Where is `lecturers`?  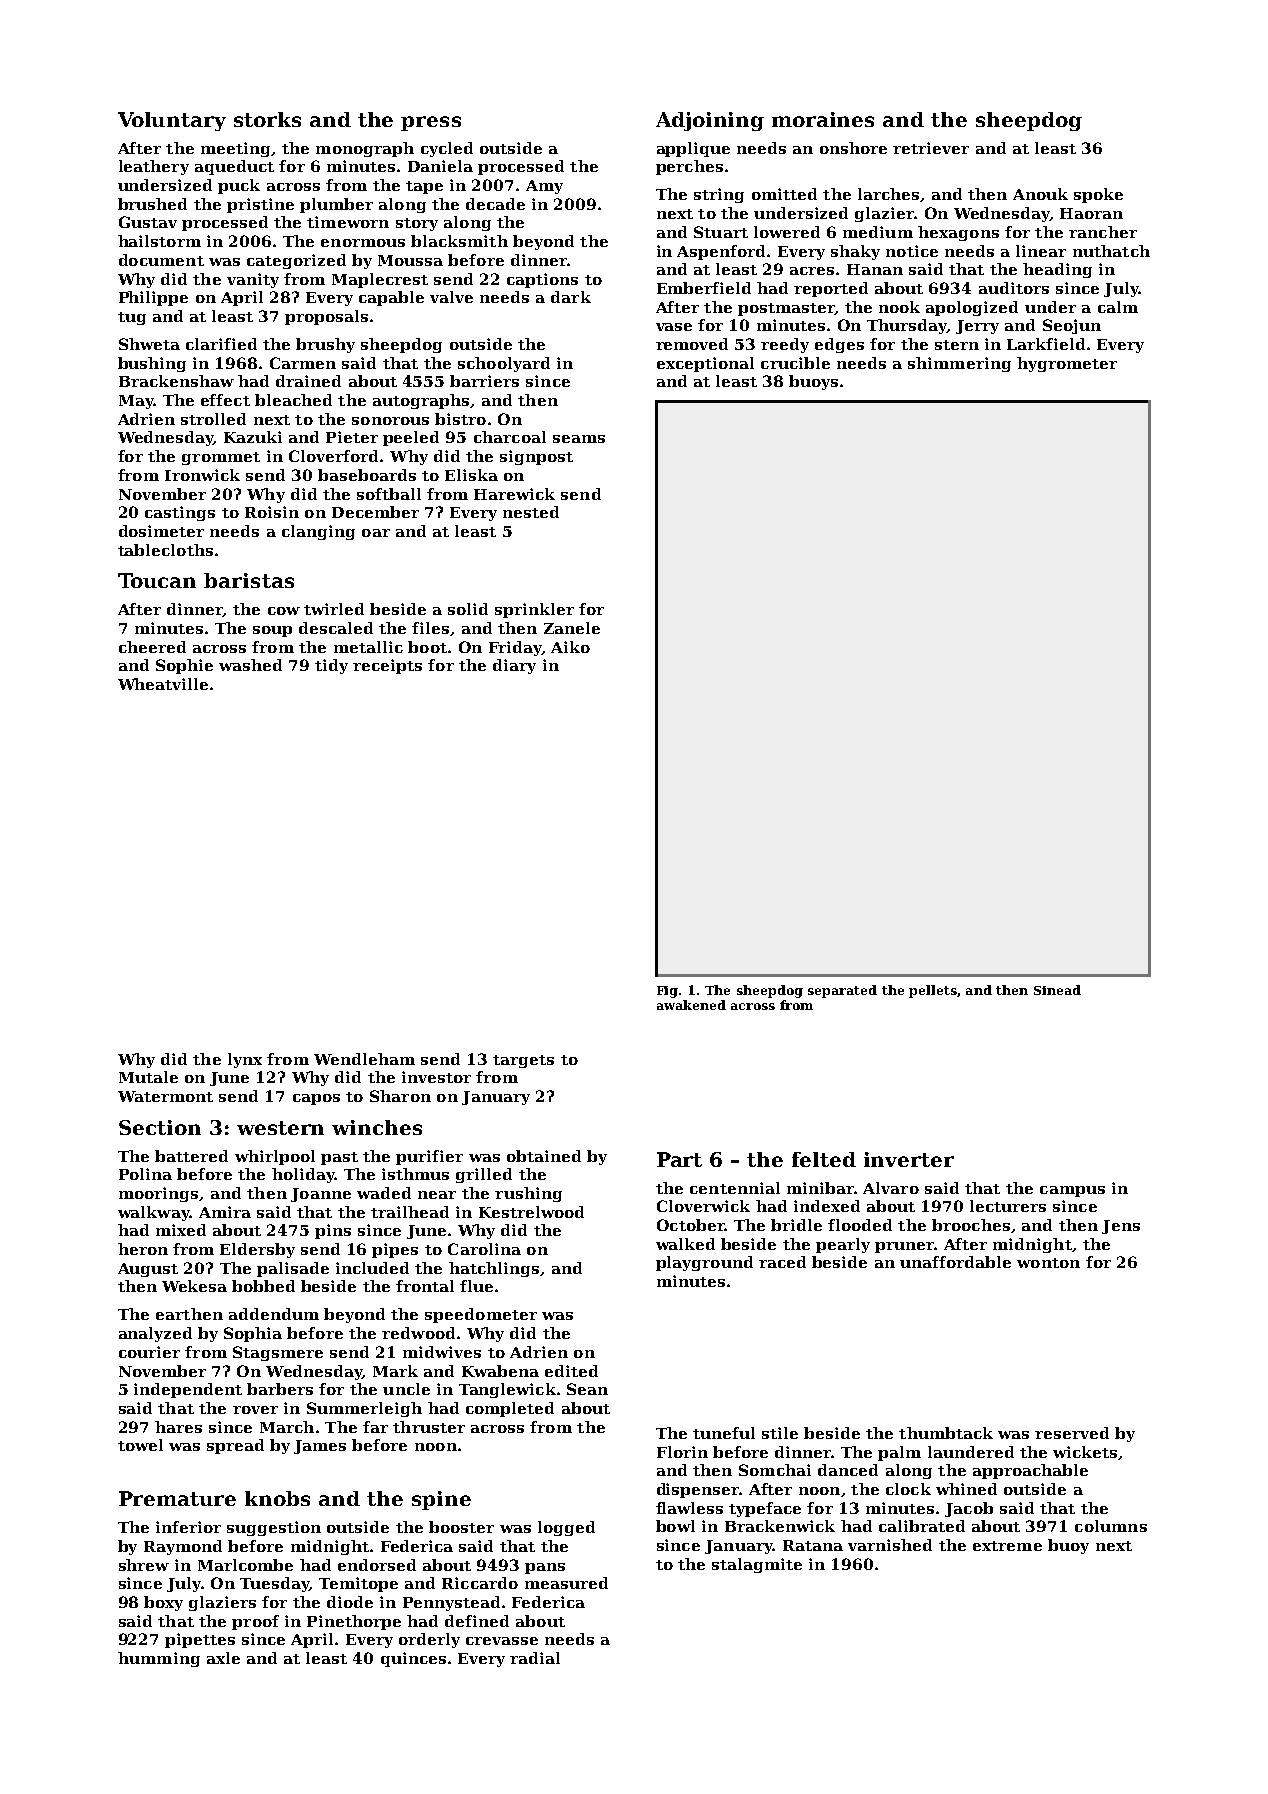
lecturers is located at coordinates (1008, 1206).
